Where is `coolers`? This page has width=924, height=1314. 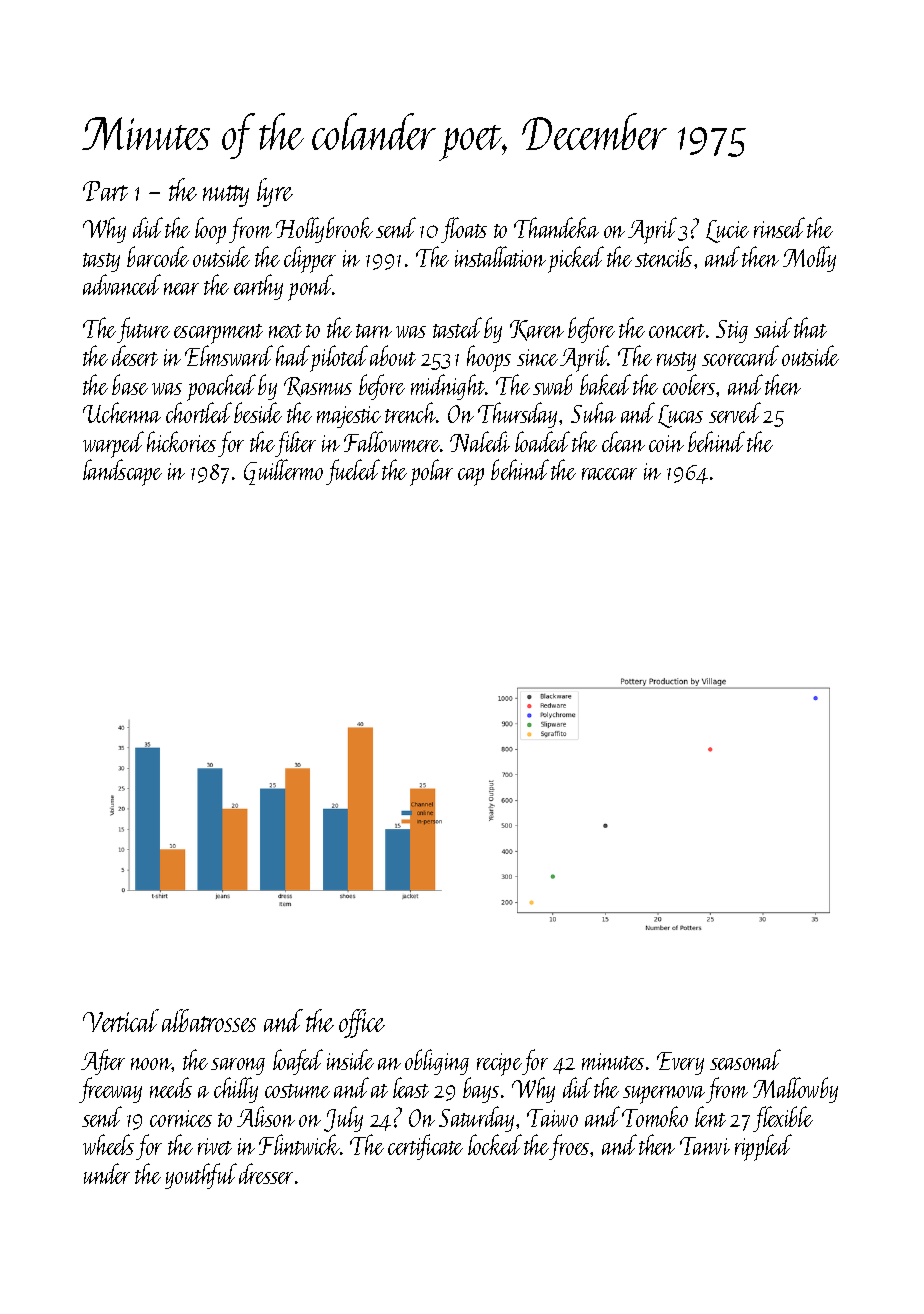 coolers is located at coordinates (689, 384).
